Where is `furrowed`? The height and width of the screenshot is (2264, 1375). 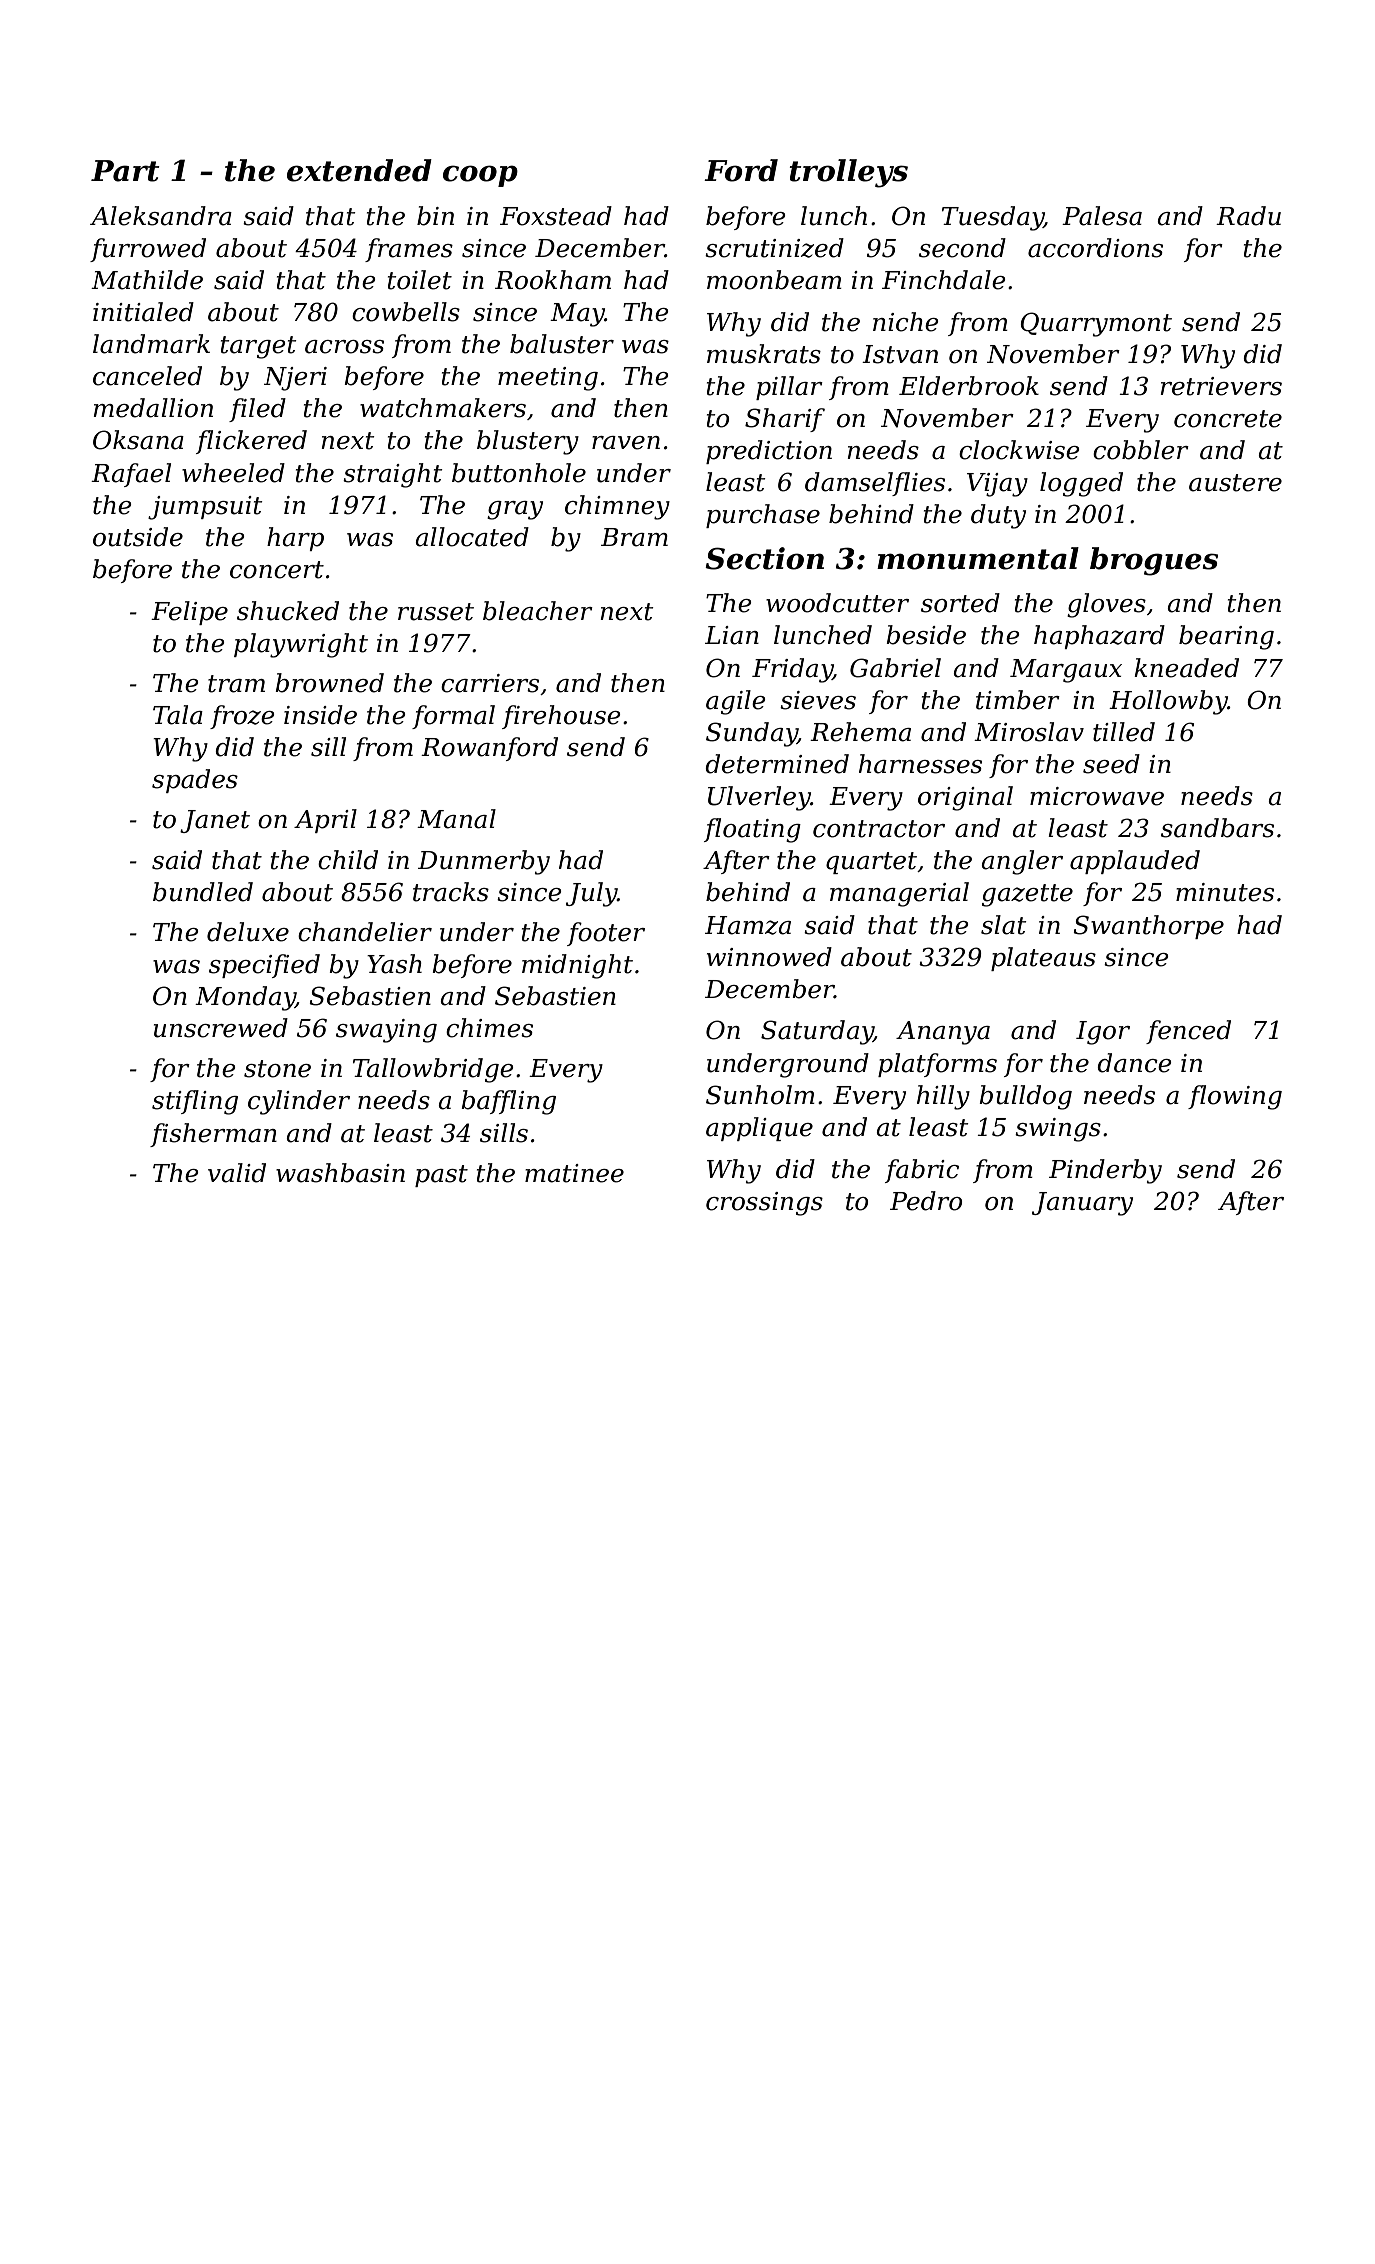 furrowed is located at coordinates (148, 250).
